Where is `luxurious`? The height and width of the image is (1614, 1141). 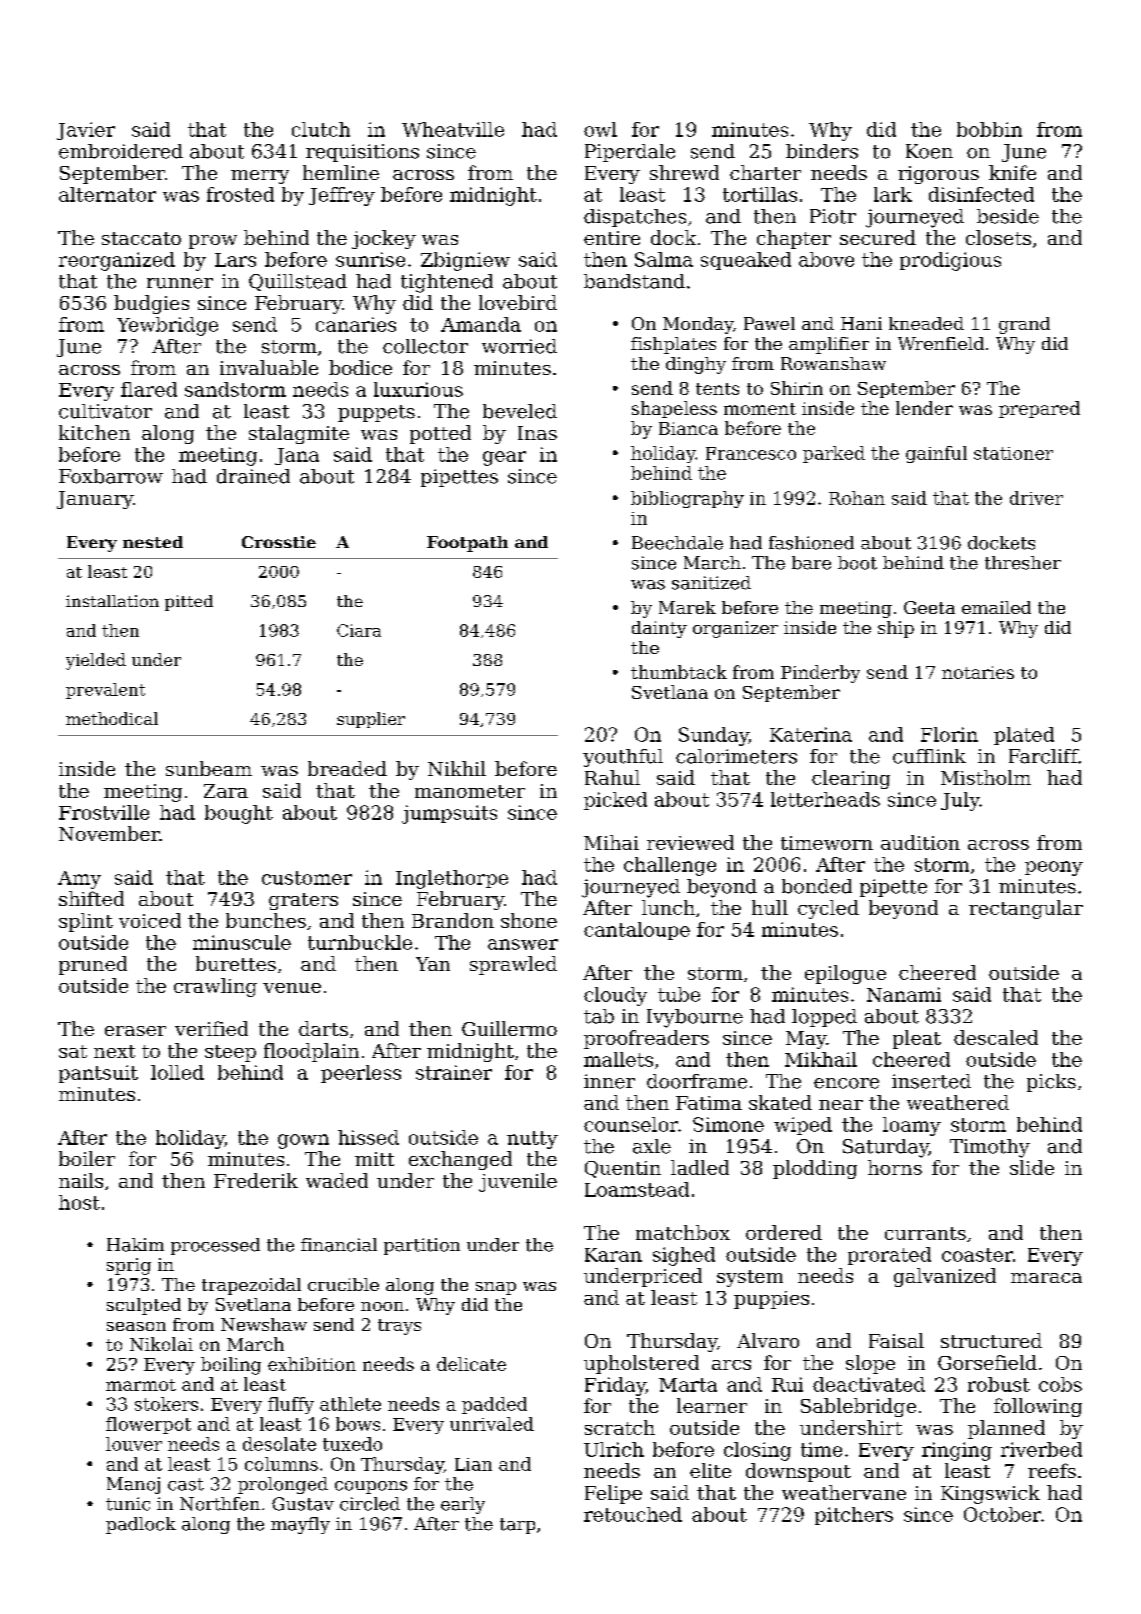
luxurious is located at coordinates (418, 389).
